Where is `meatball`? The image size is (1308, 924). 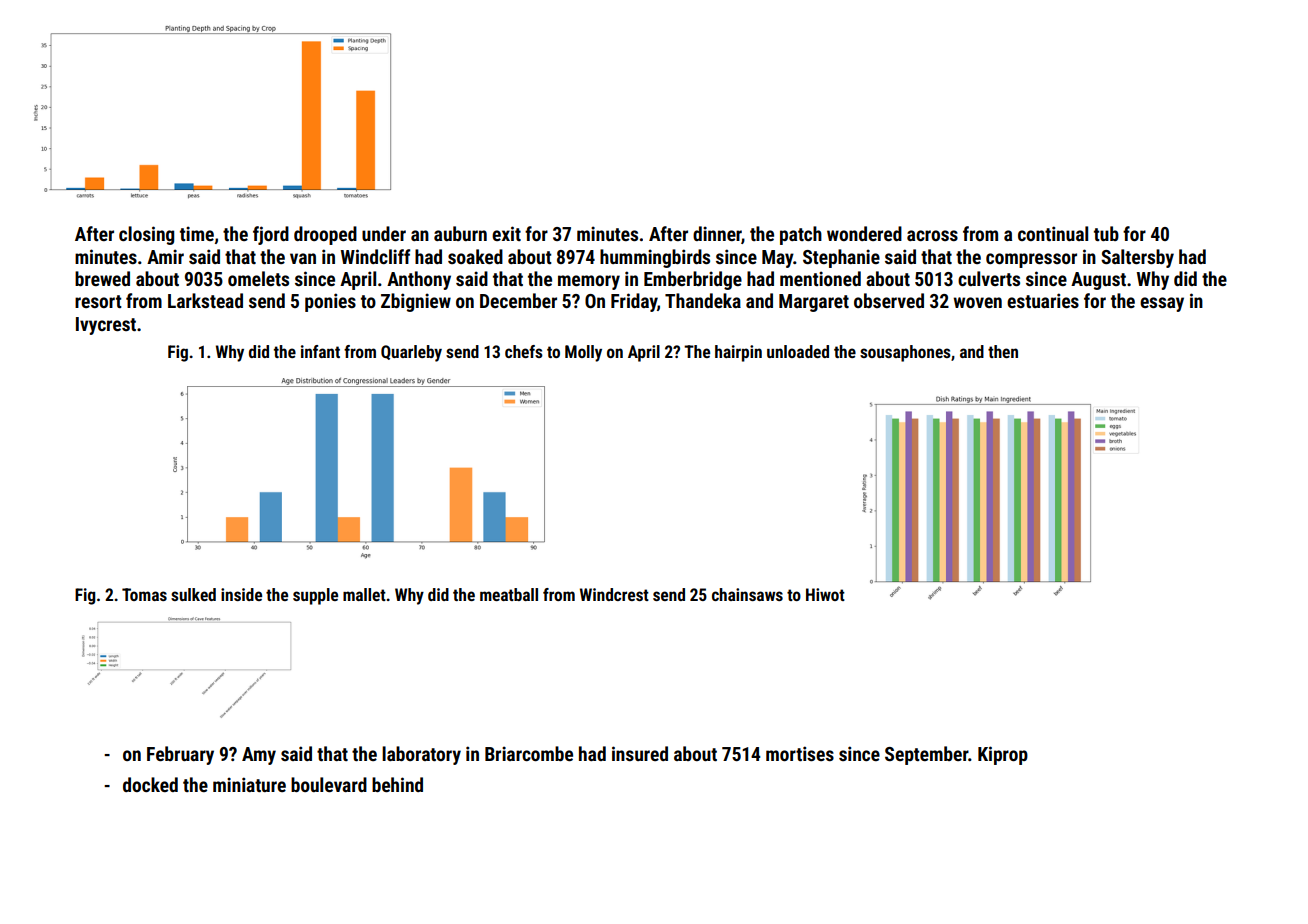
meatball is located at coordinates (509, 594).
